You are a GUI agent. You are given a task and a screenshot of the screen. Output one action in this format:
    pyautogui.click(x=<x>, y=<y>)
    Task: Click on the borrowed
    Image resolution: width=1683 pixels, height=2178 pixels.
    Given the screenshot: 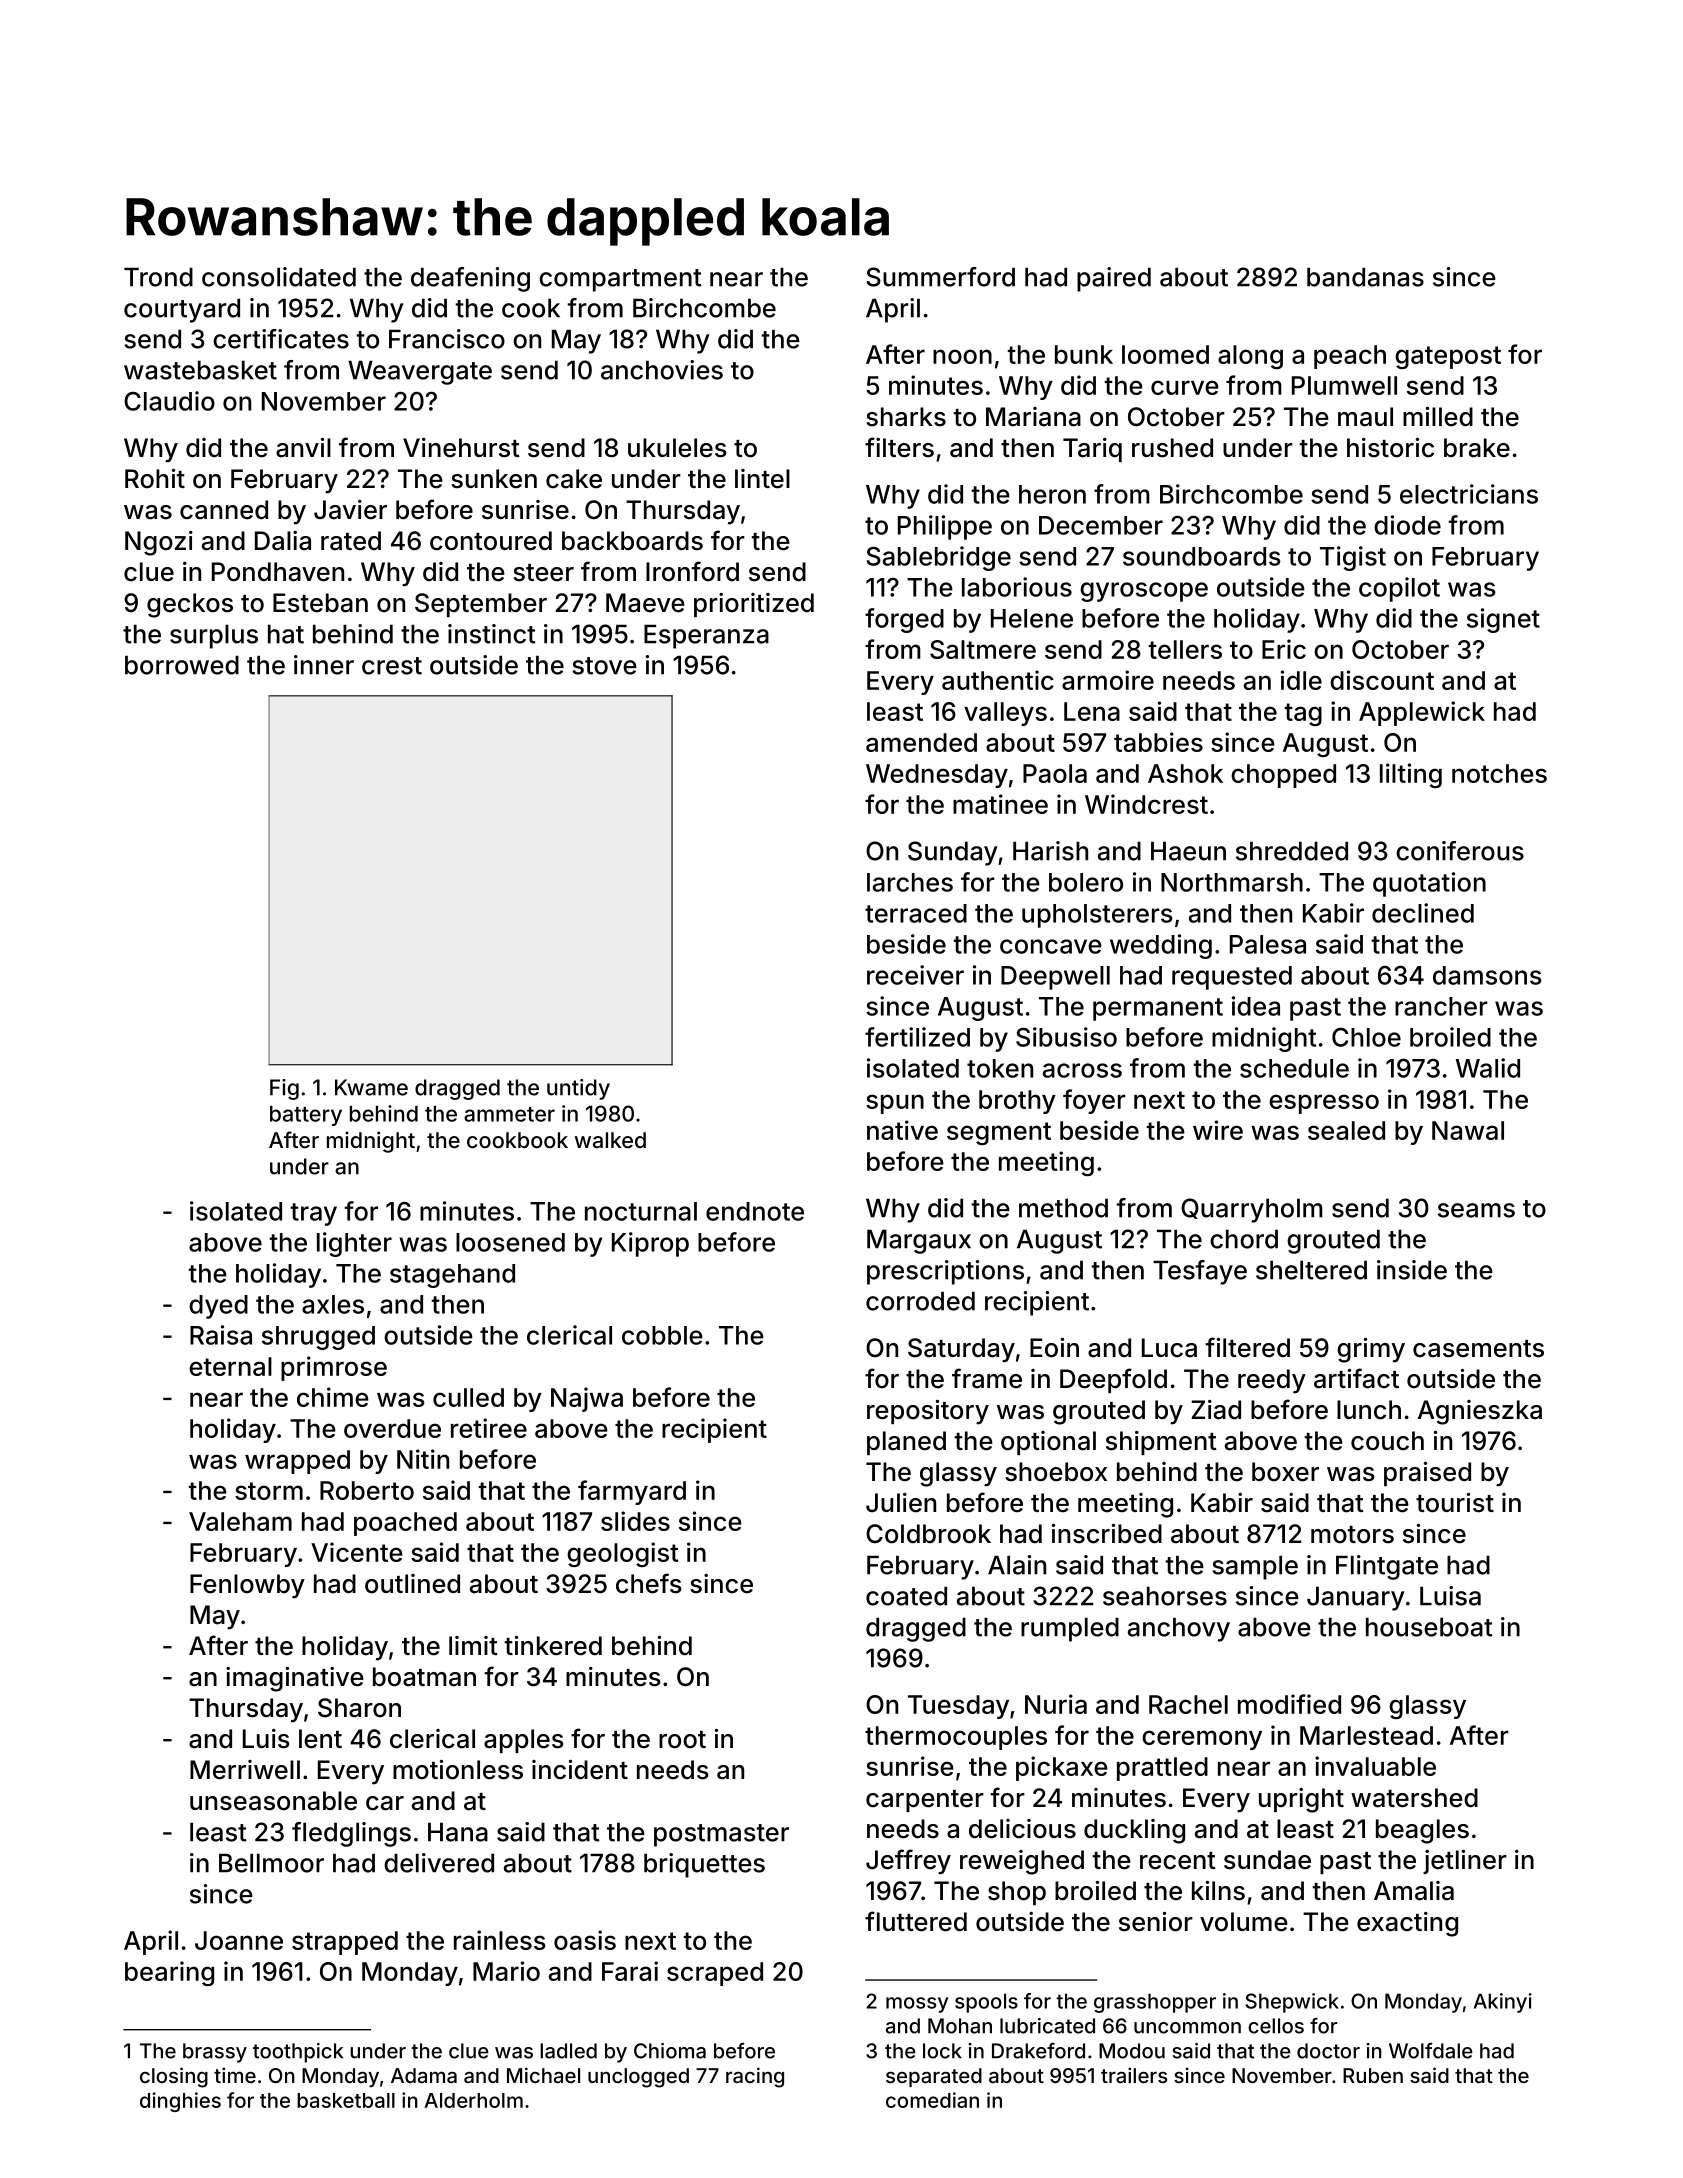 What is the action you would take?
    pyautogui.click(x=182, y=665)
